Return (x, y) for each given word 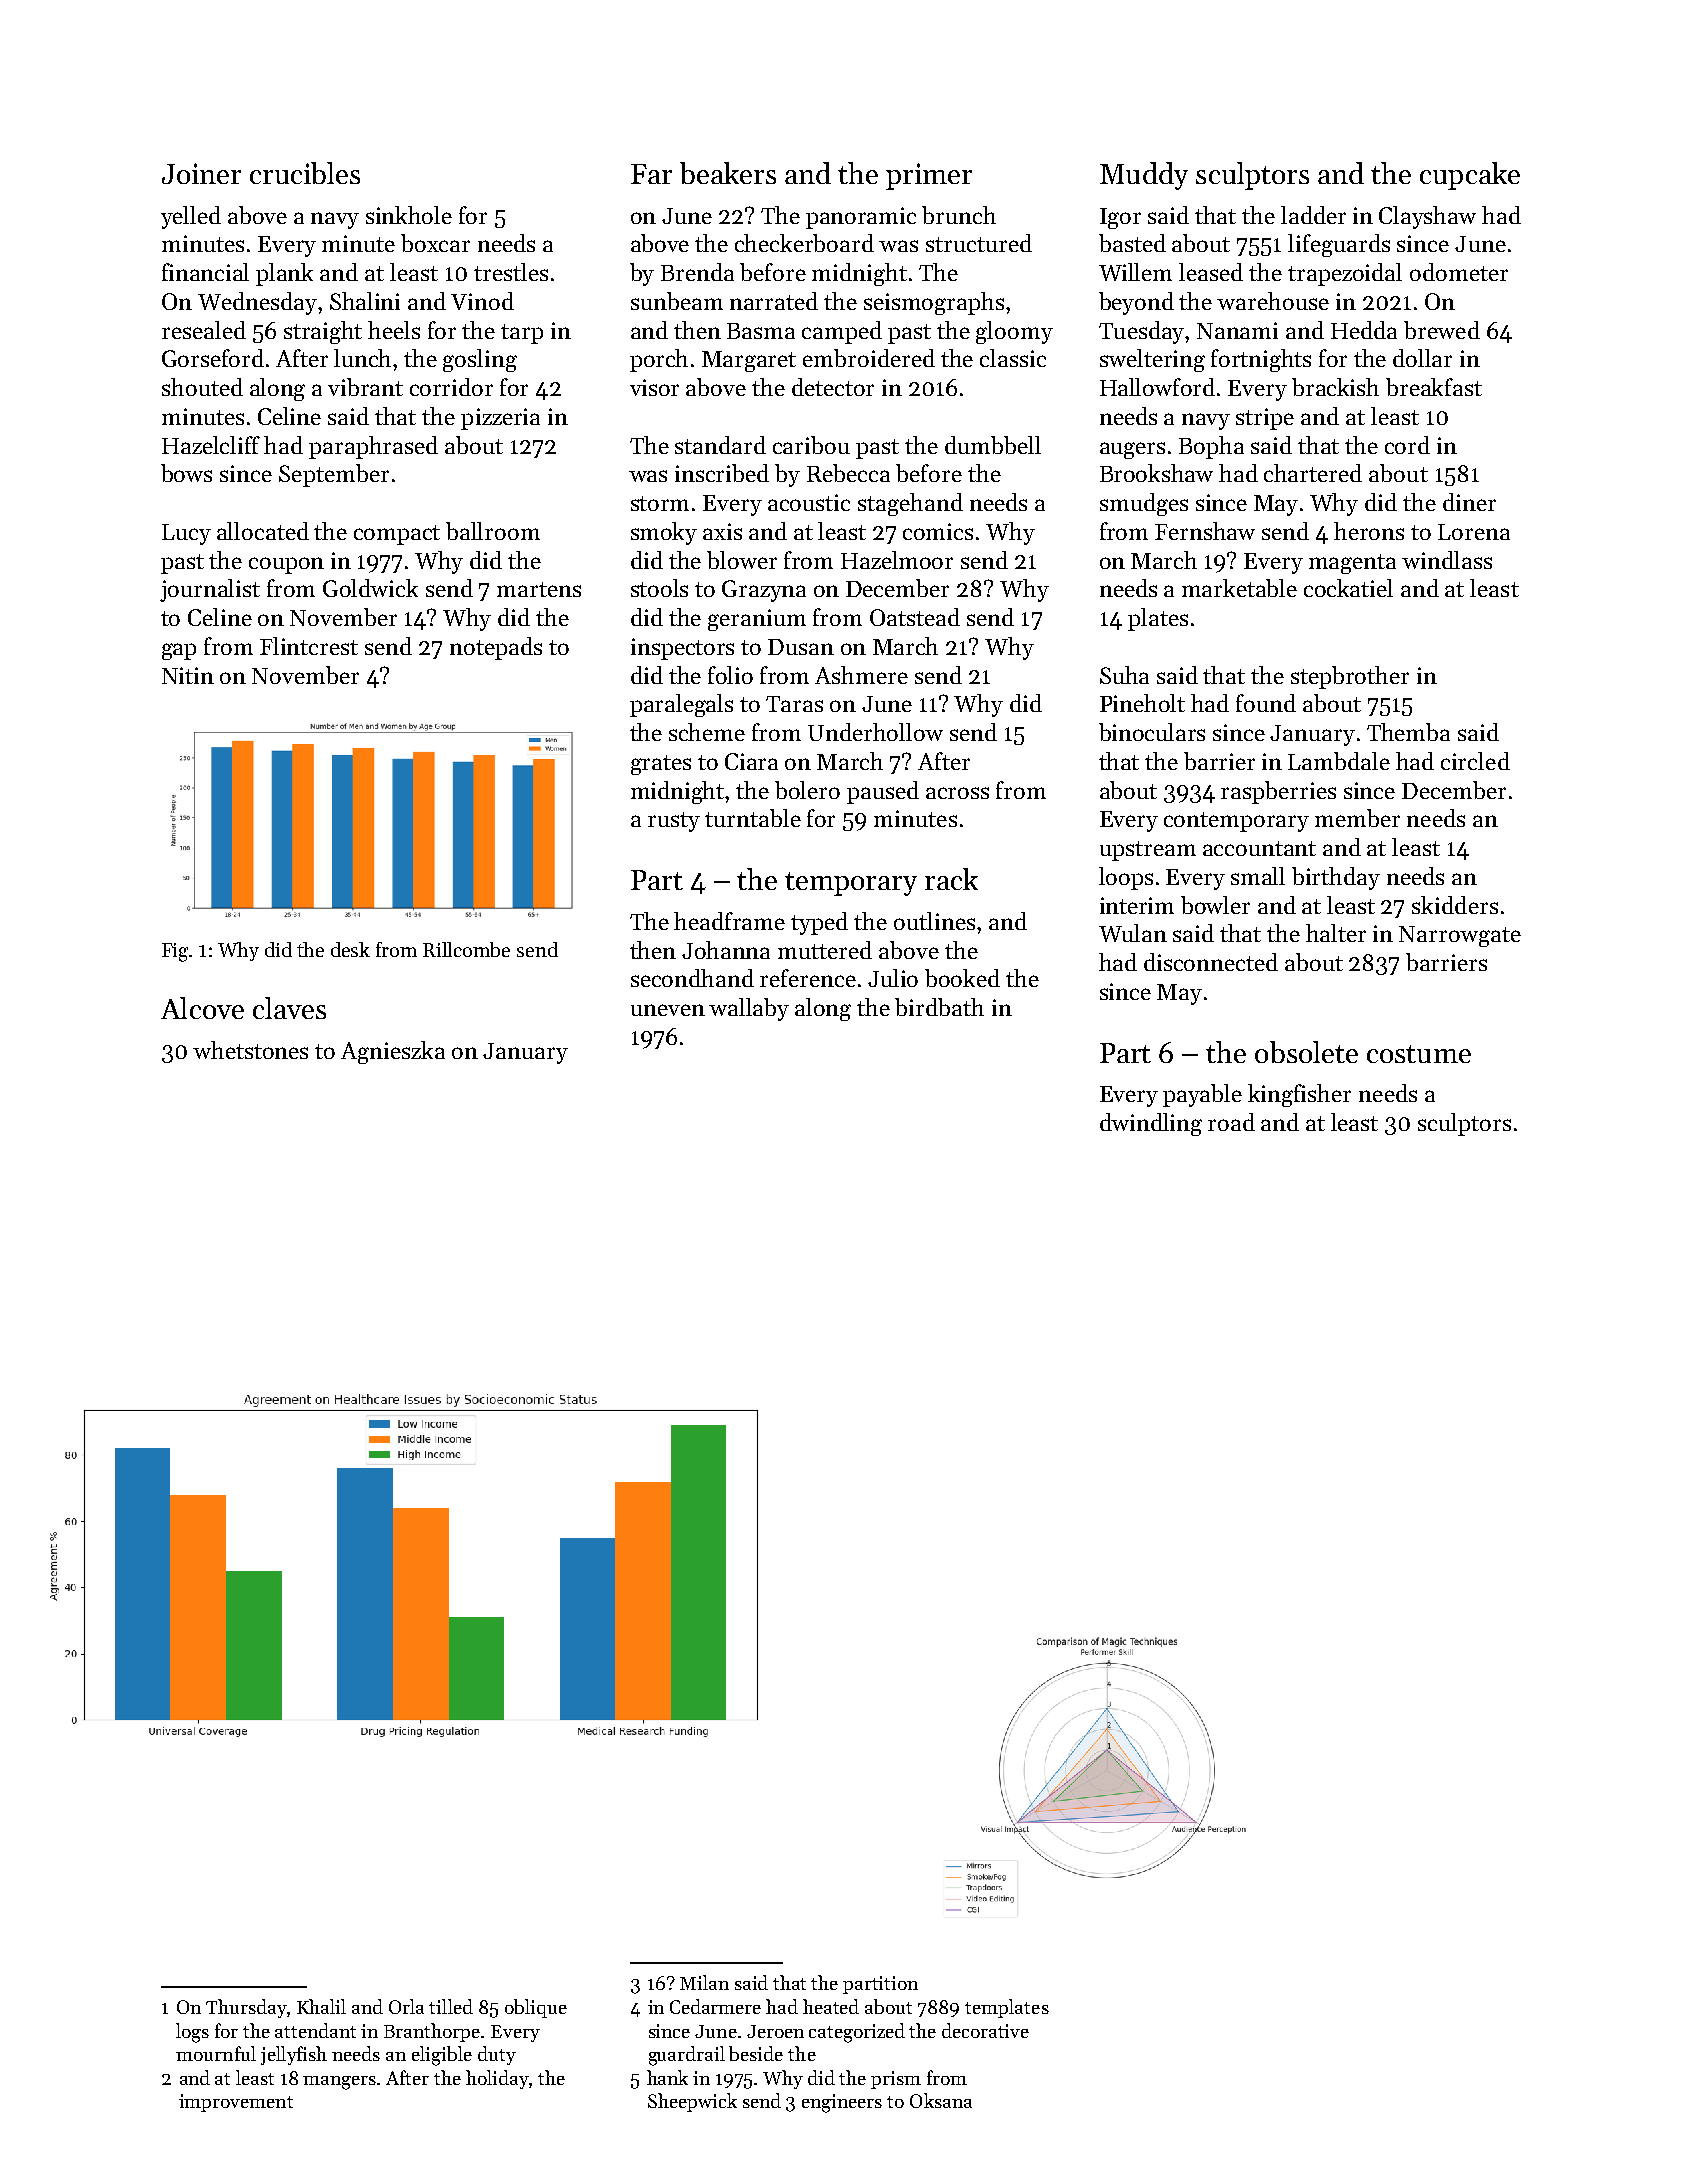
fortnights (1261, 360)
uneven (668, 1010)
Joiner (201, 173)
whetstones (250, 1050)
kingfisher (1299, 1095)
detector (833, 387)
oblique (536, 2008)
